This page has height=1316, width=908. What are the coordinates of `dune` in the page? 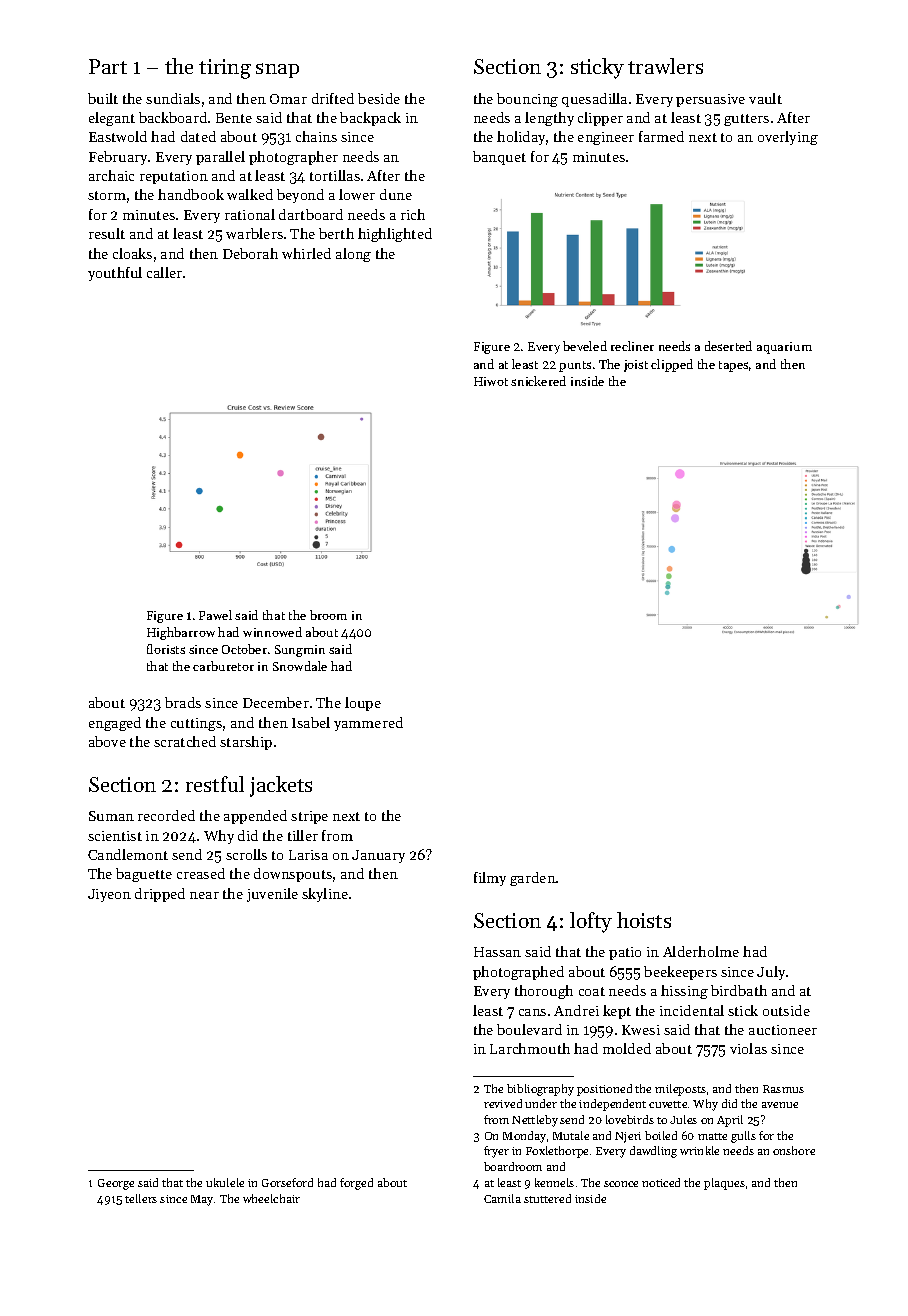 It's located at (396, 194).
